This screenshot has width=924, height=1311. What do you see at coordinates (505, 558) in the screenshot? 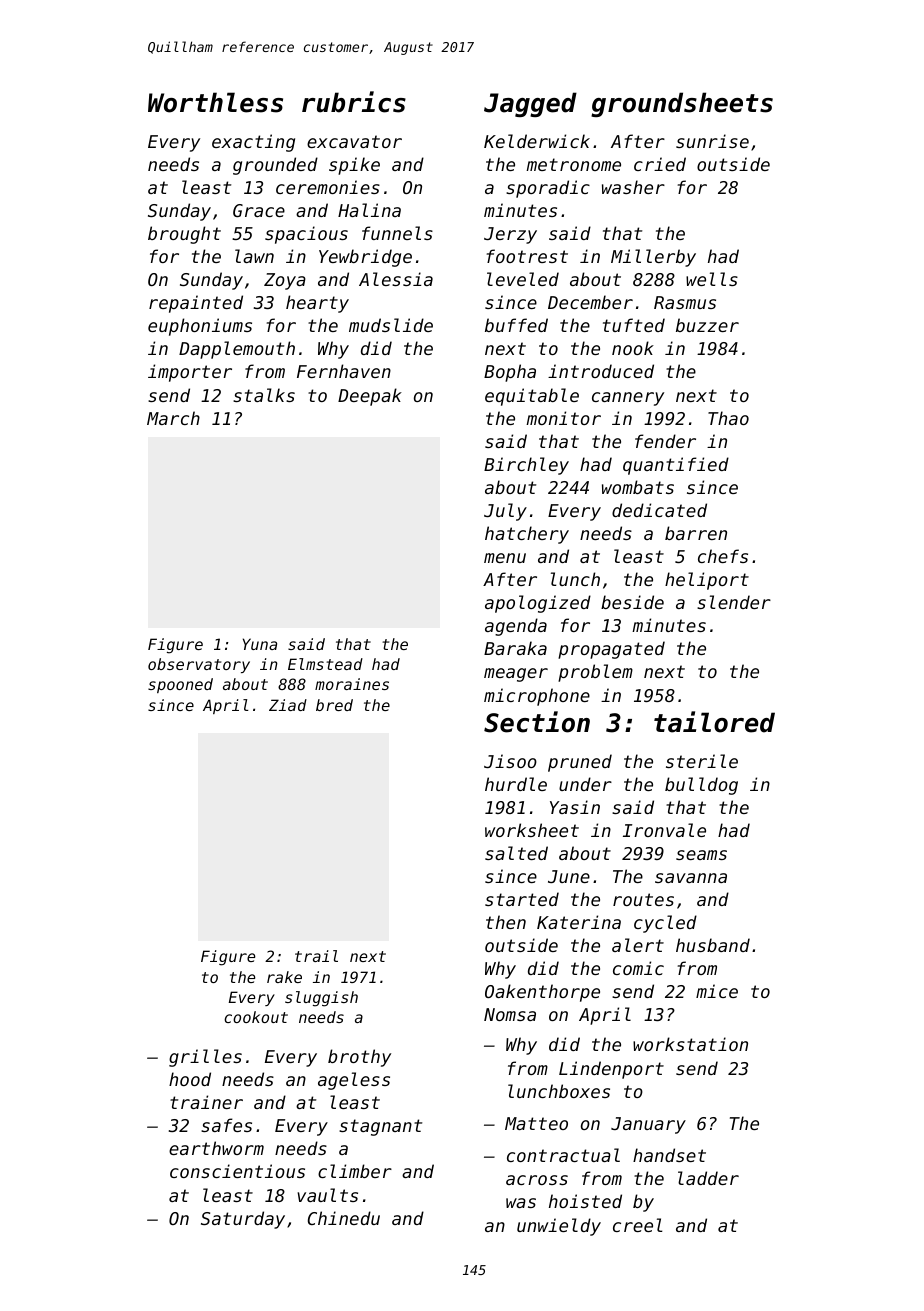
I see `menu` at bounding box center [505, 558].
